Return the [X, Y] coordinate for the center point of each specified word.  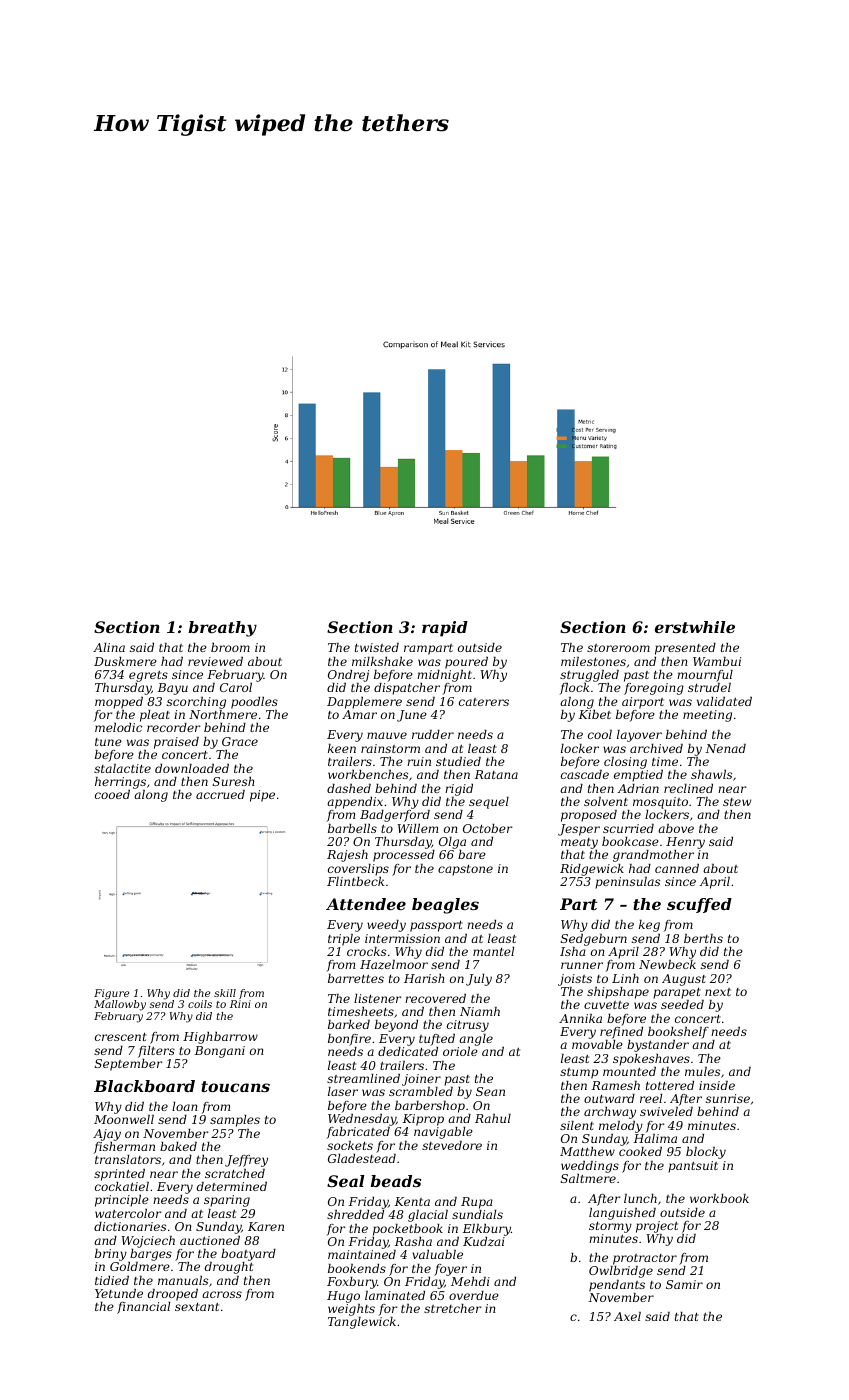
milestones [593, 661]
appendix [355, 803]
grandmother [653, 856]
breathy [223, 629]
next [718, 992]
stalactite [122, 768]
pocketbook [408, 1230]
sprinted [119, 1175]
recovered [435, 998]
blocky [706, 1153]
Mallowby [120, 1005]
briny [111, 1255]
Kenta [412, 1201]
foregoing [654, 689]
